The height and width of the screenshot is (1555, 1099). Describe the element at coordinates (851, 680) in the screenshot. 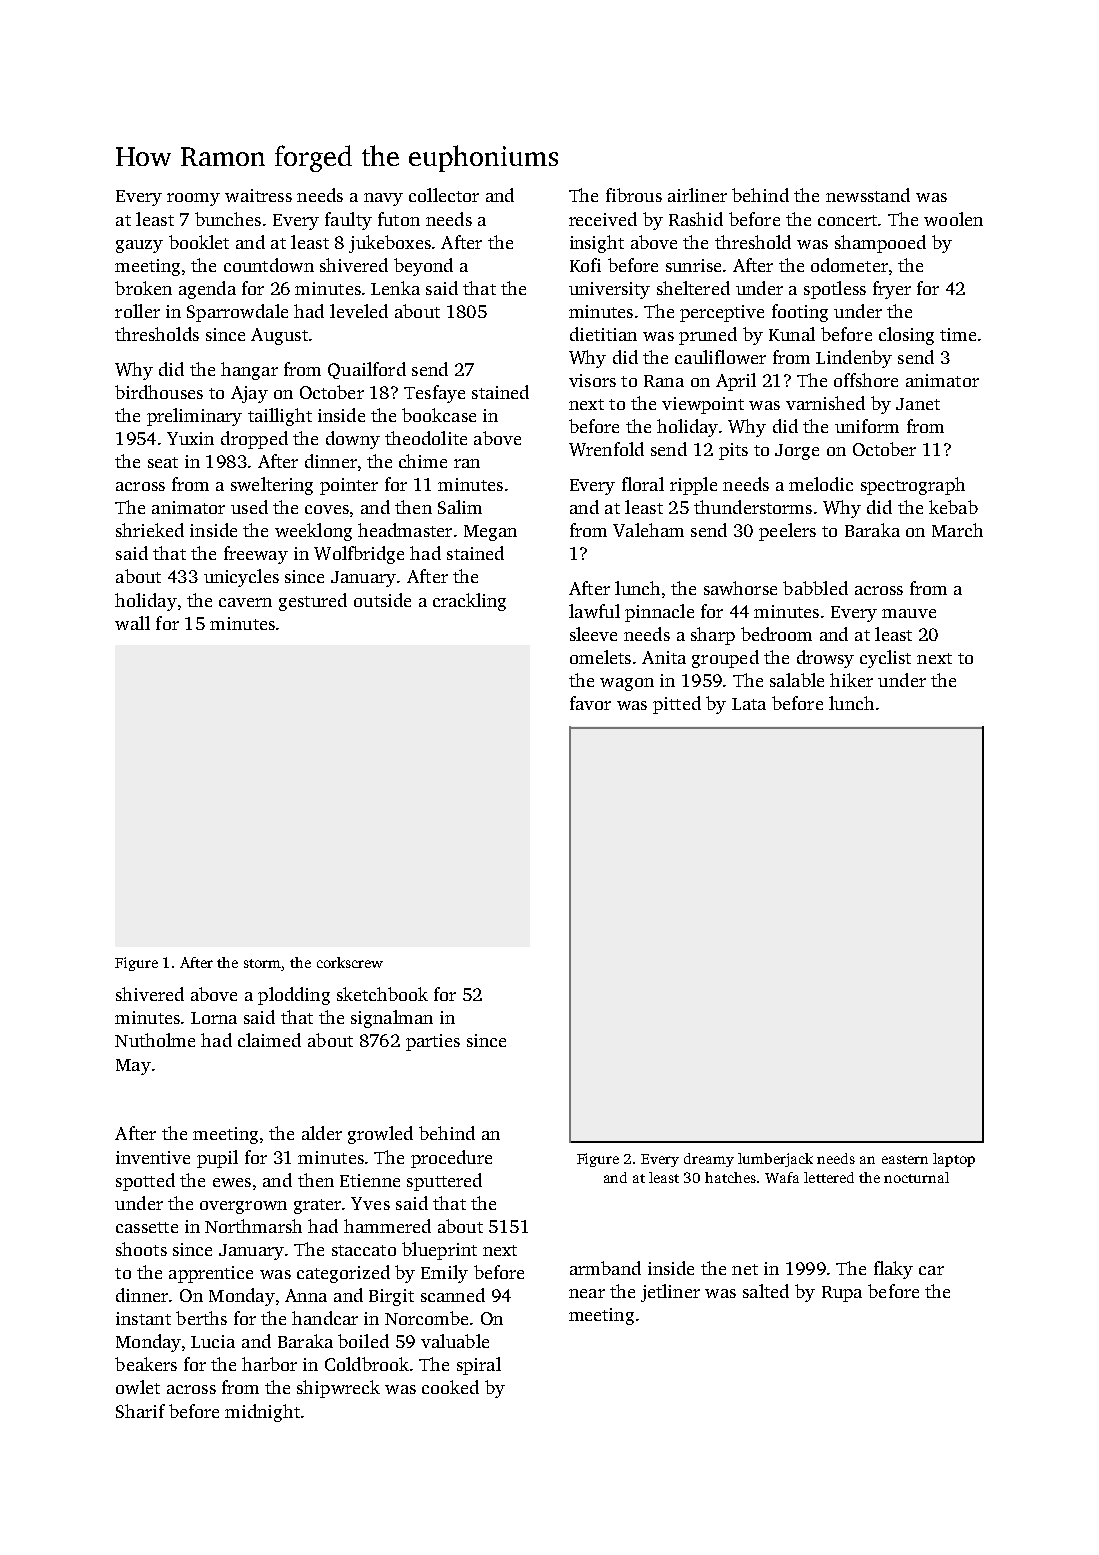

I see `hiker` at that location.
